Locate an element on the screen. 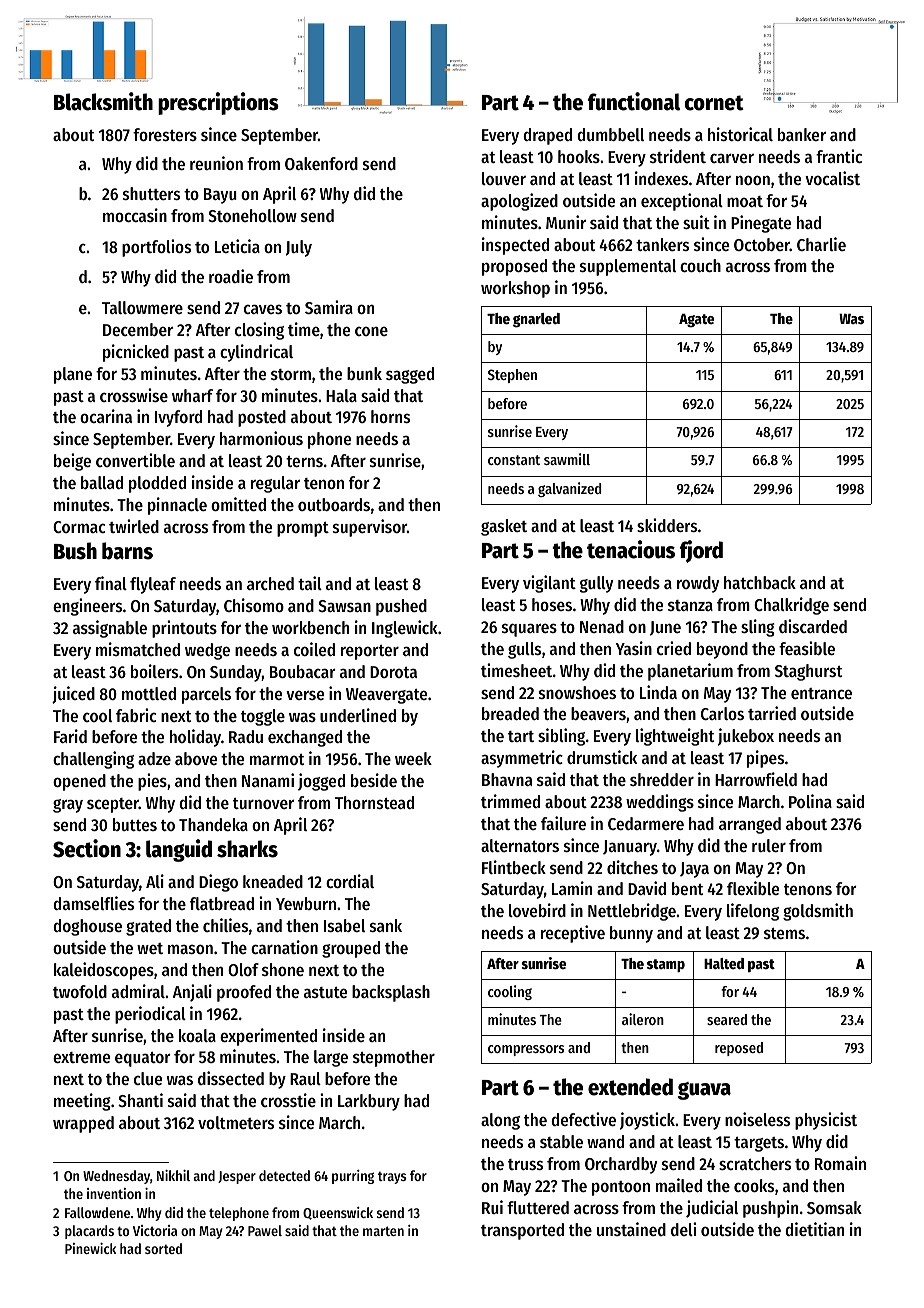 Image resolution: width=924 pixels, height=1308 pixels. discarded is located at coordinates (813, 626).
